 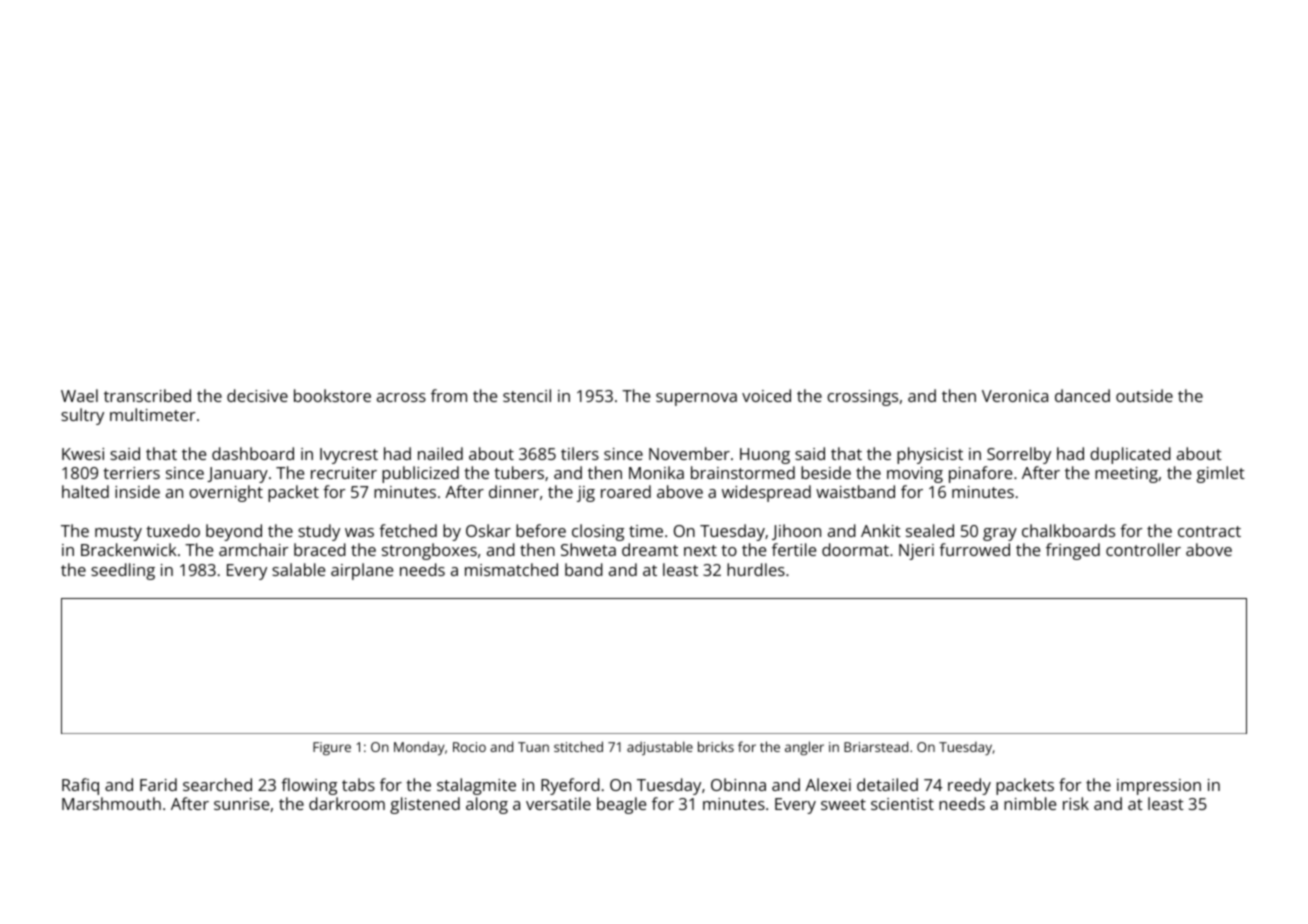 What do you see at coordinates (766, 493) in the page?
I see `widespread` at bounding box center [766, 493].
